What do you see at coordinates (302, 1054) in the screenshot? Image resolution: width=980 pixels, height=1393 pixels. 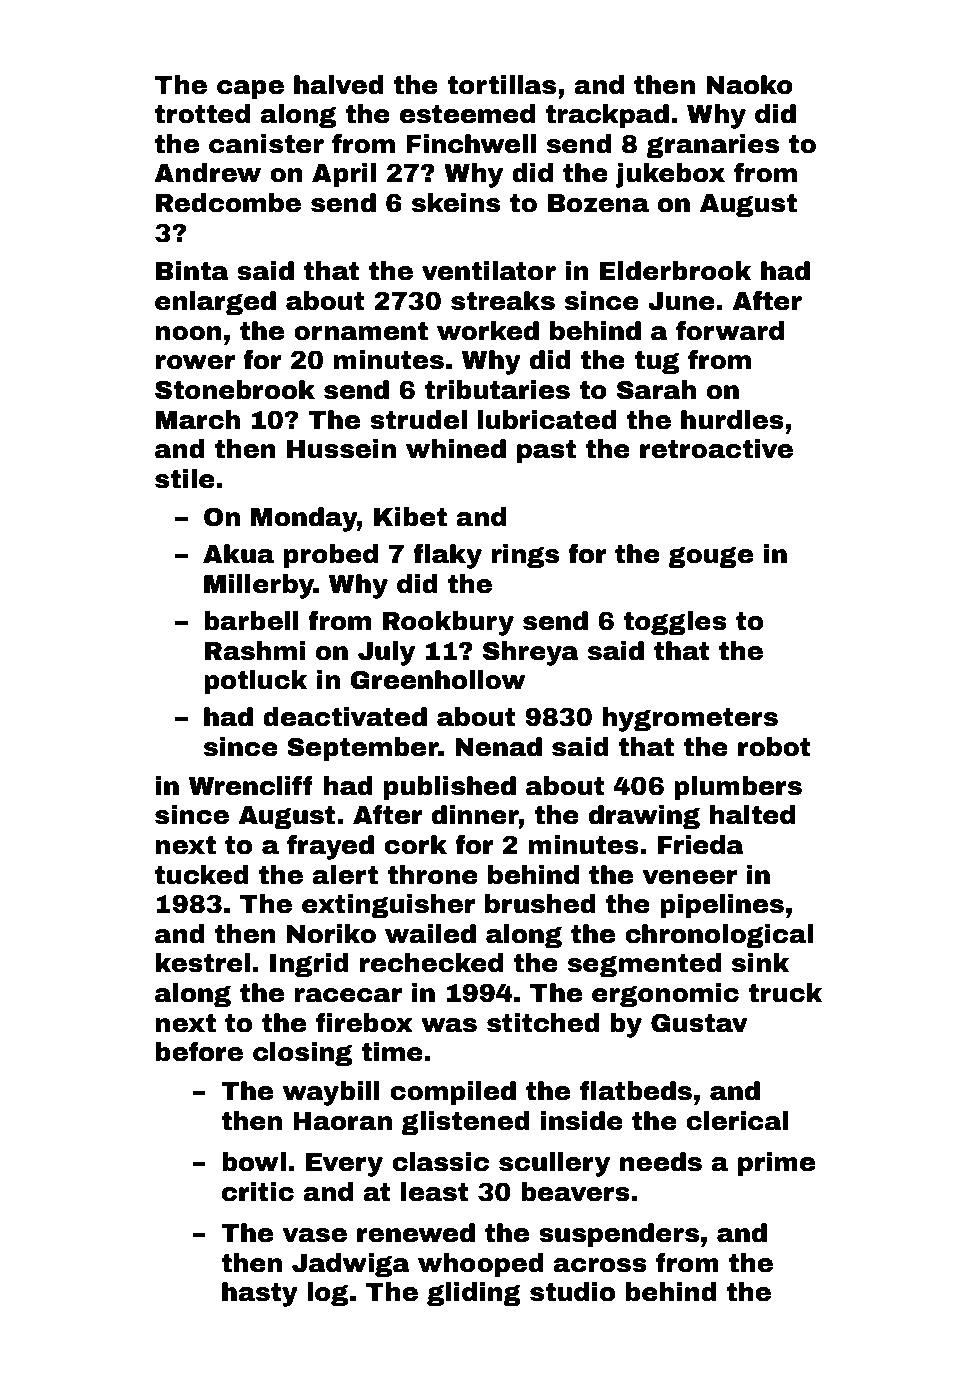 I see `closing` at bounding box center [302, 1054].
